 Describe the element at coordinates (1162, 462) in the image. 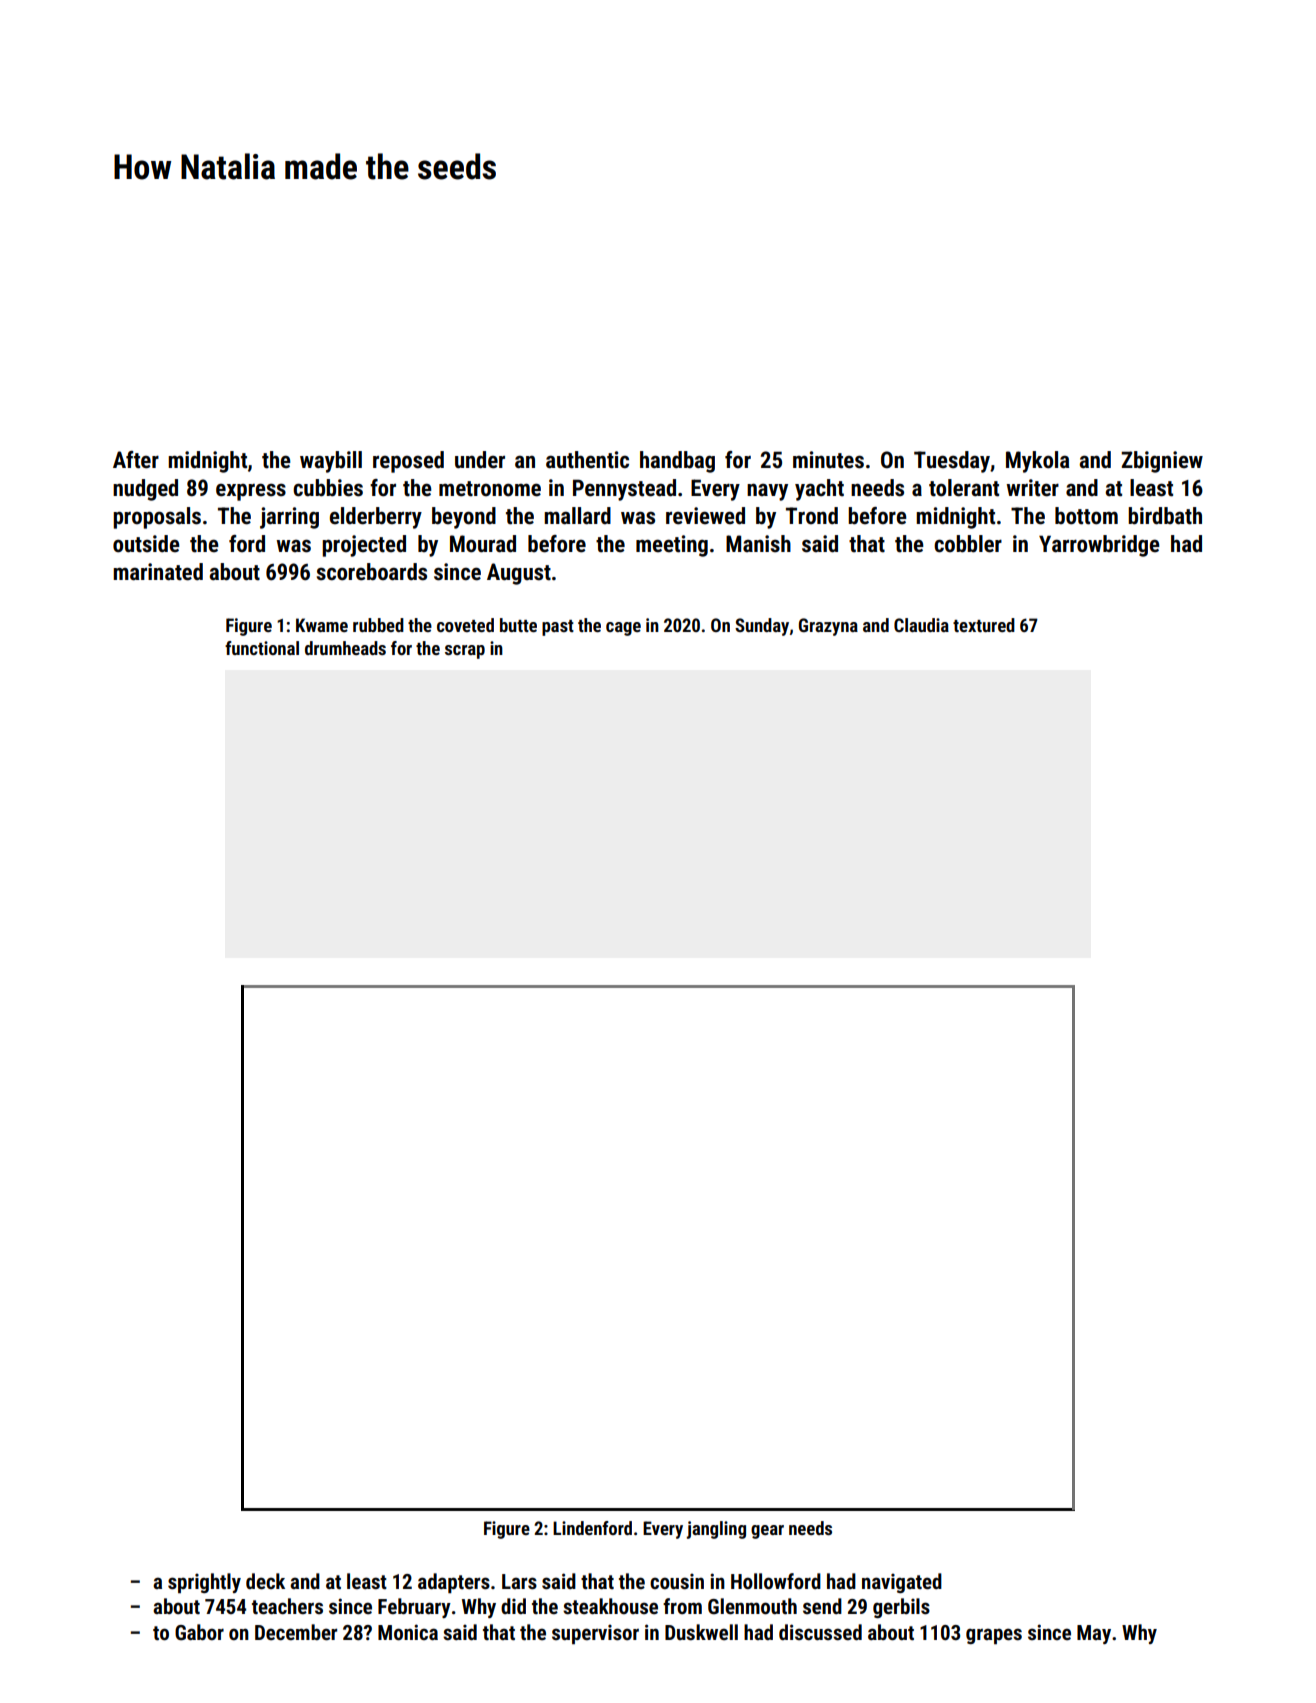

I see `Zbigniew` at that location.
